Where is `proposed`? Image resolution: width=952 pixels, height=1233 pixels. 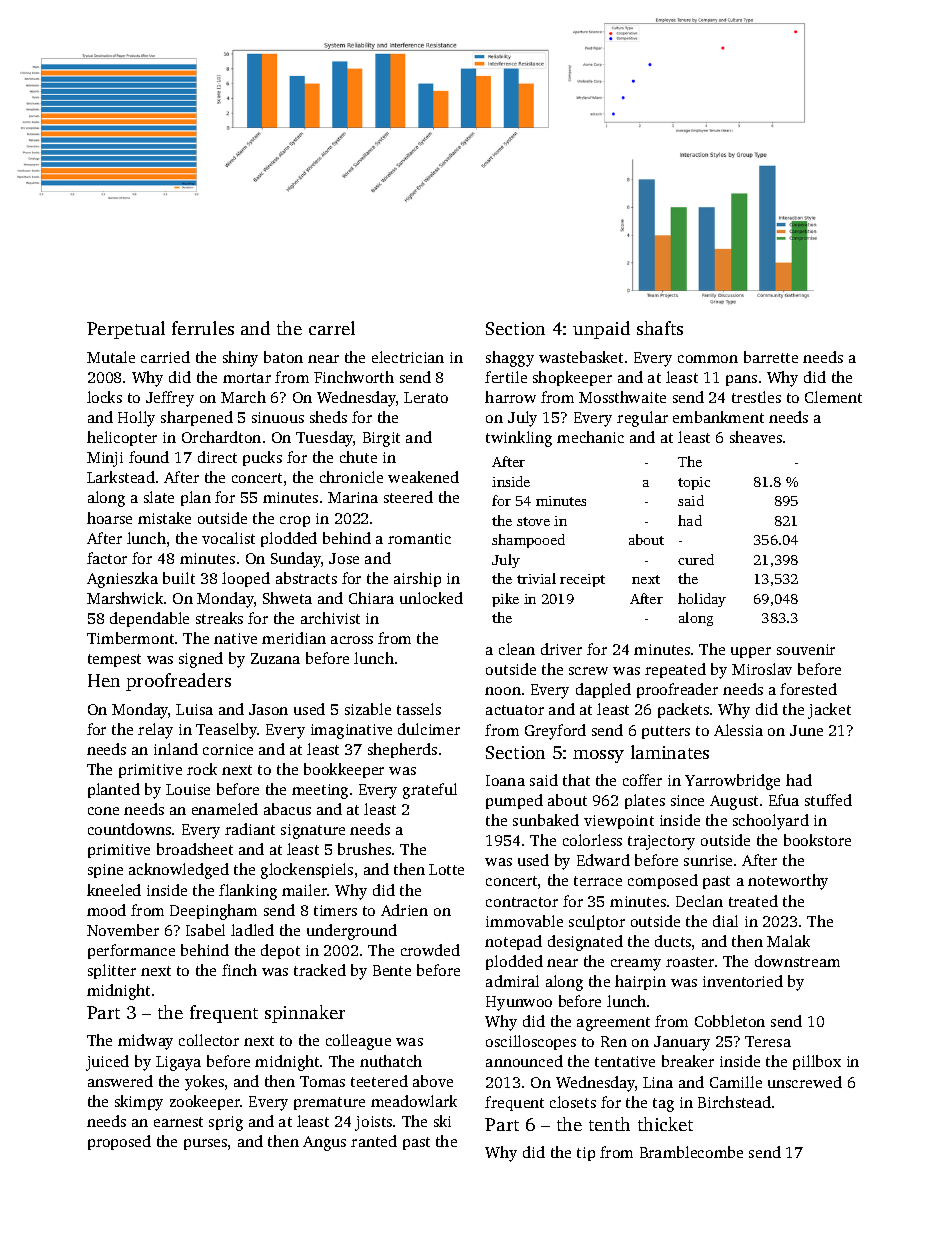
proposed is located at coordinates (119, 1142).
